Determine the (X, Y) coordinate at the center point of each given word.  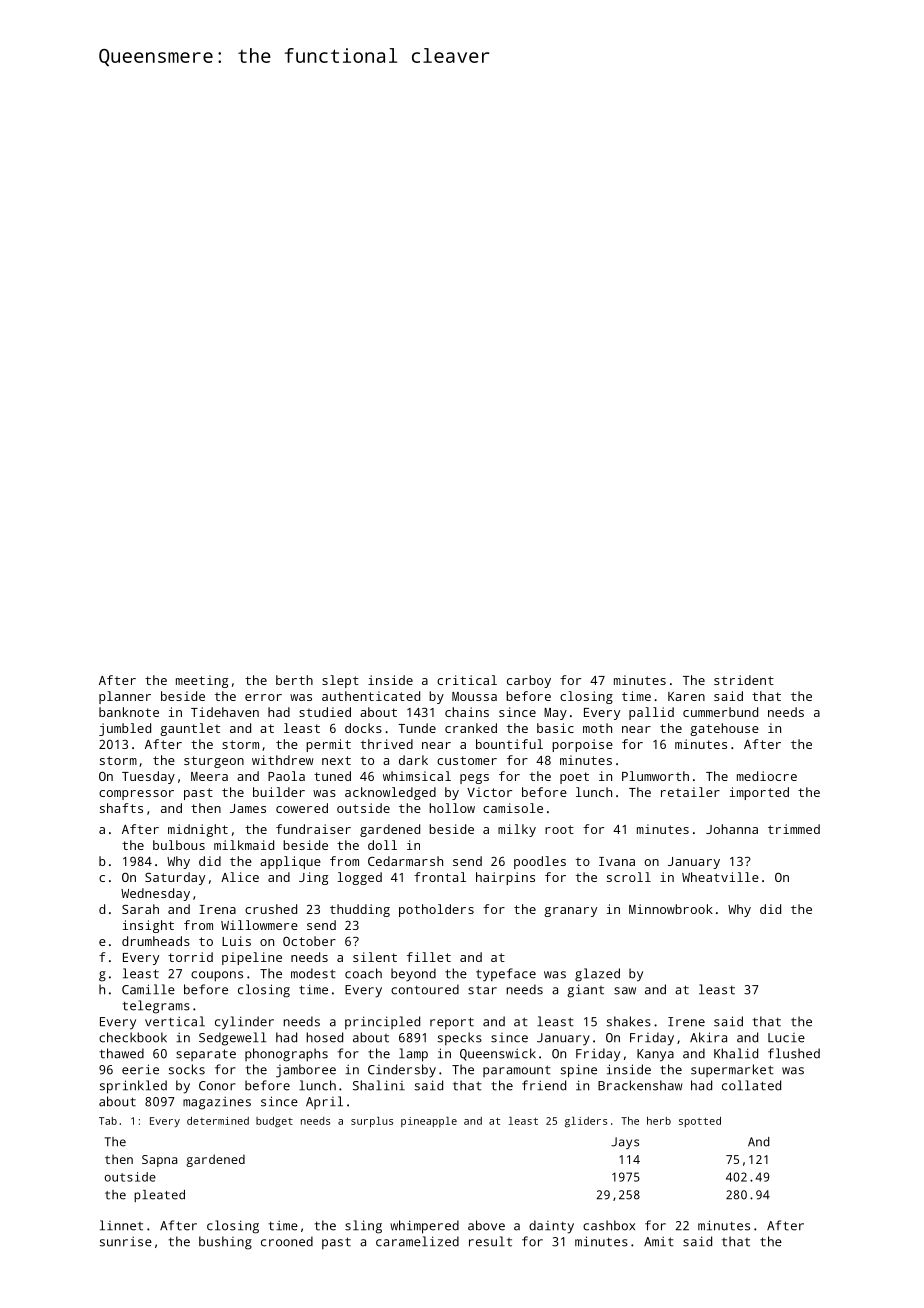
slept (340, 681)
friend (544, 1085)
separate (206, 1055)
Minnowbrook (671, 909)
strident (744, 680)
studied (325, 712)
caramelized (417, 1241)
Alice (240, 877)
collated (751, 1085)
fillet (429, 957)
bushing (225, 1243)
